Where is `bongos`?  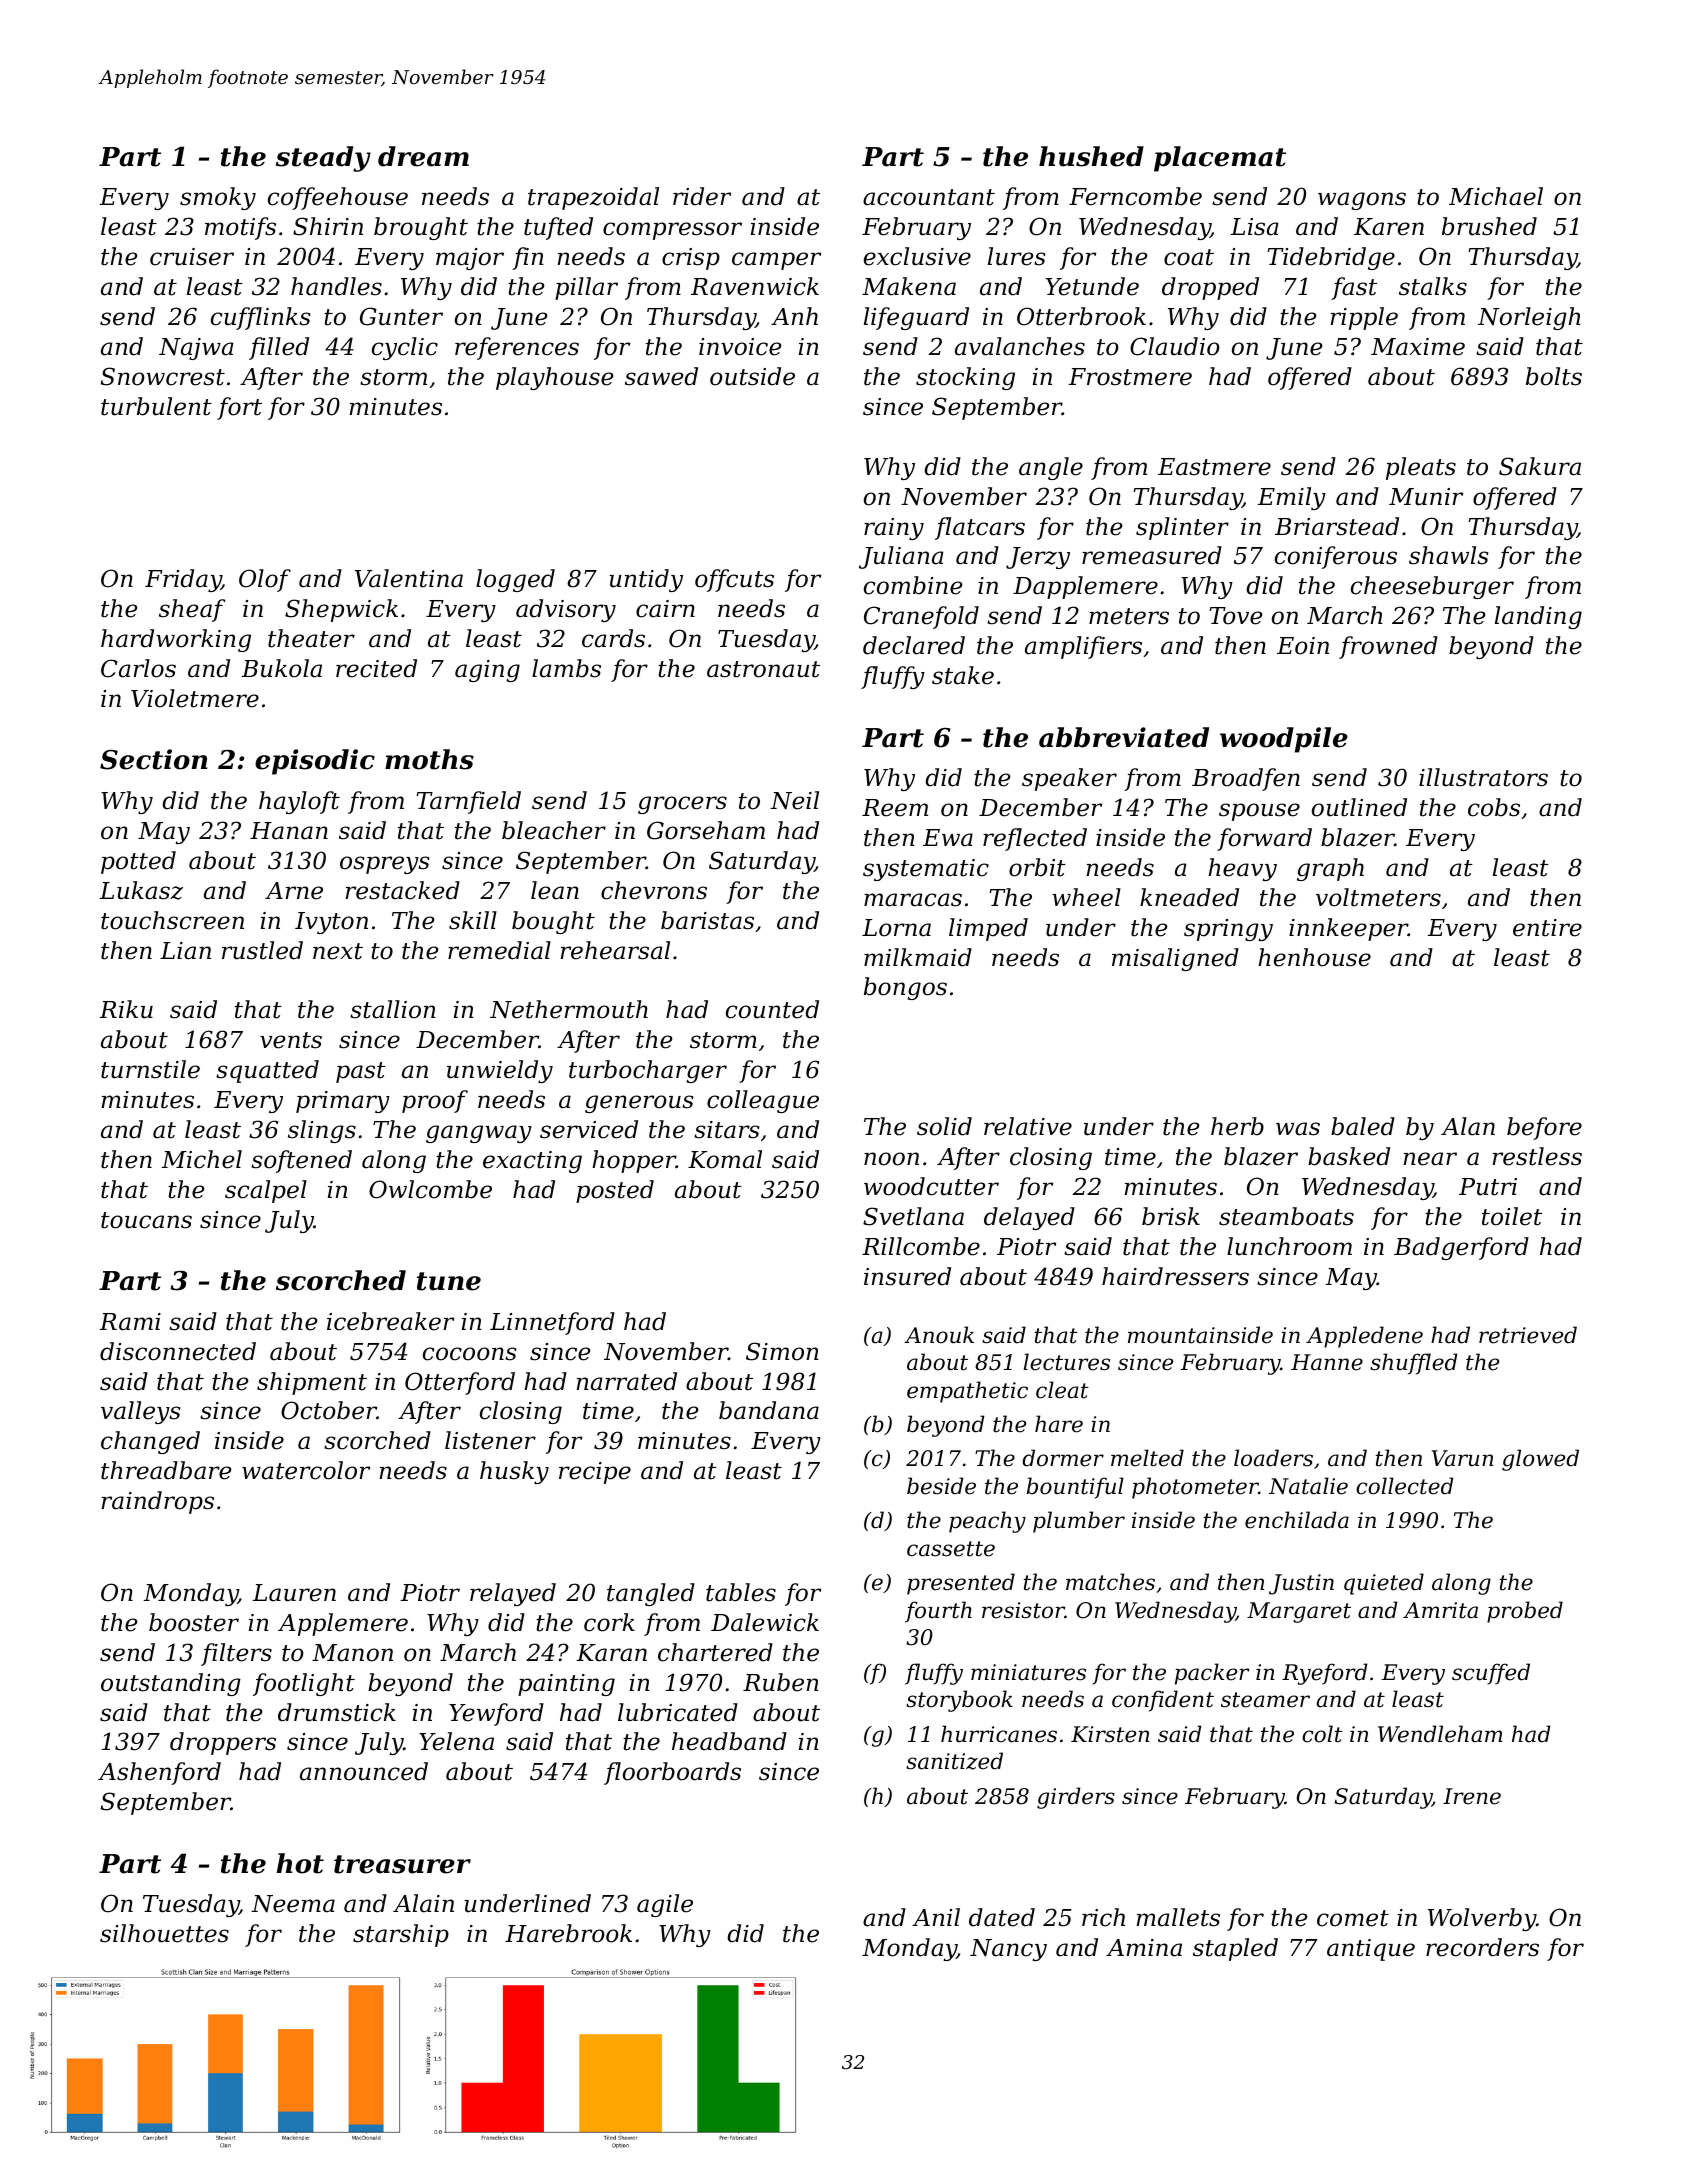 bongos is located at coordinates (905, 988).
